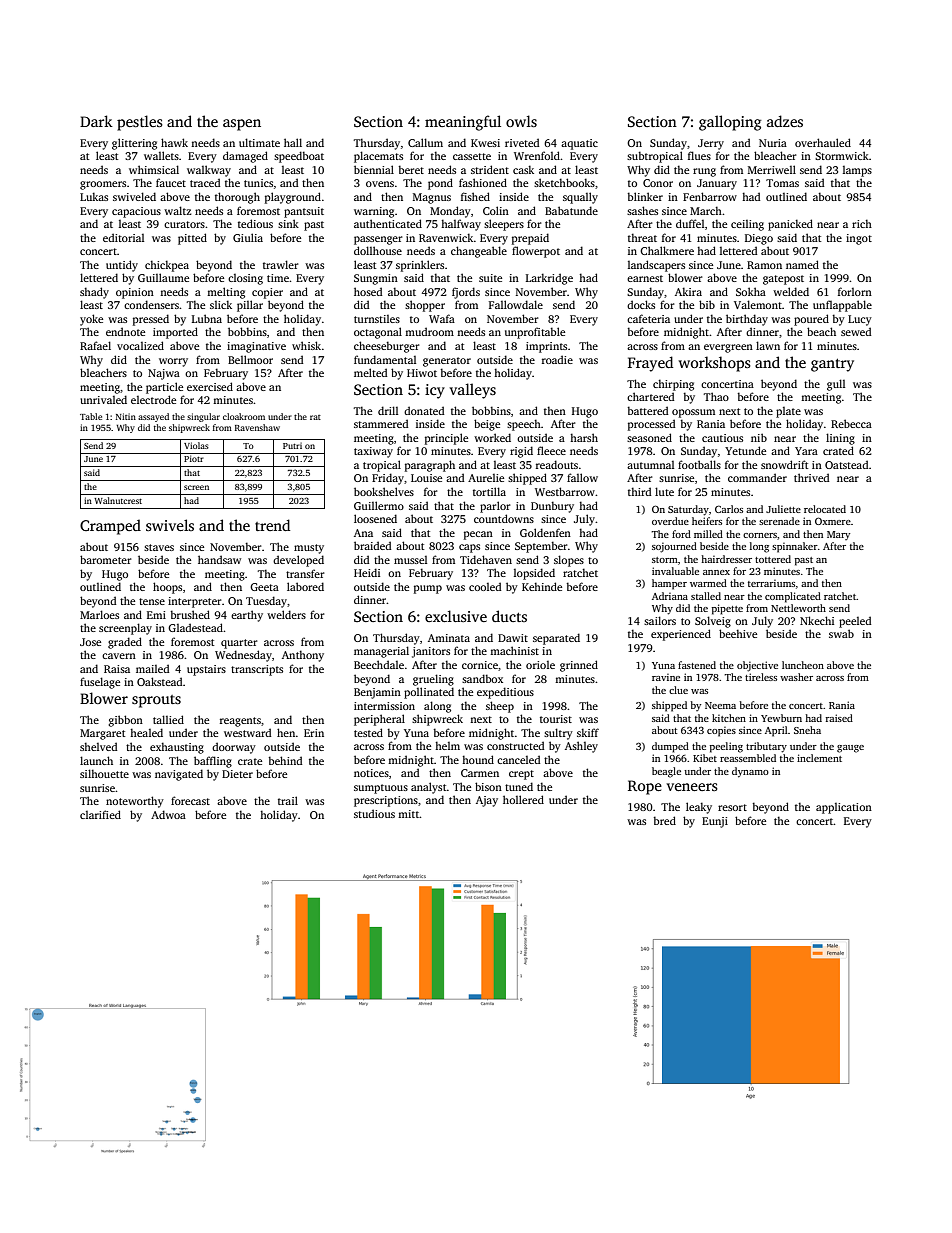  I want to click on adzes, so click(785, 121).
